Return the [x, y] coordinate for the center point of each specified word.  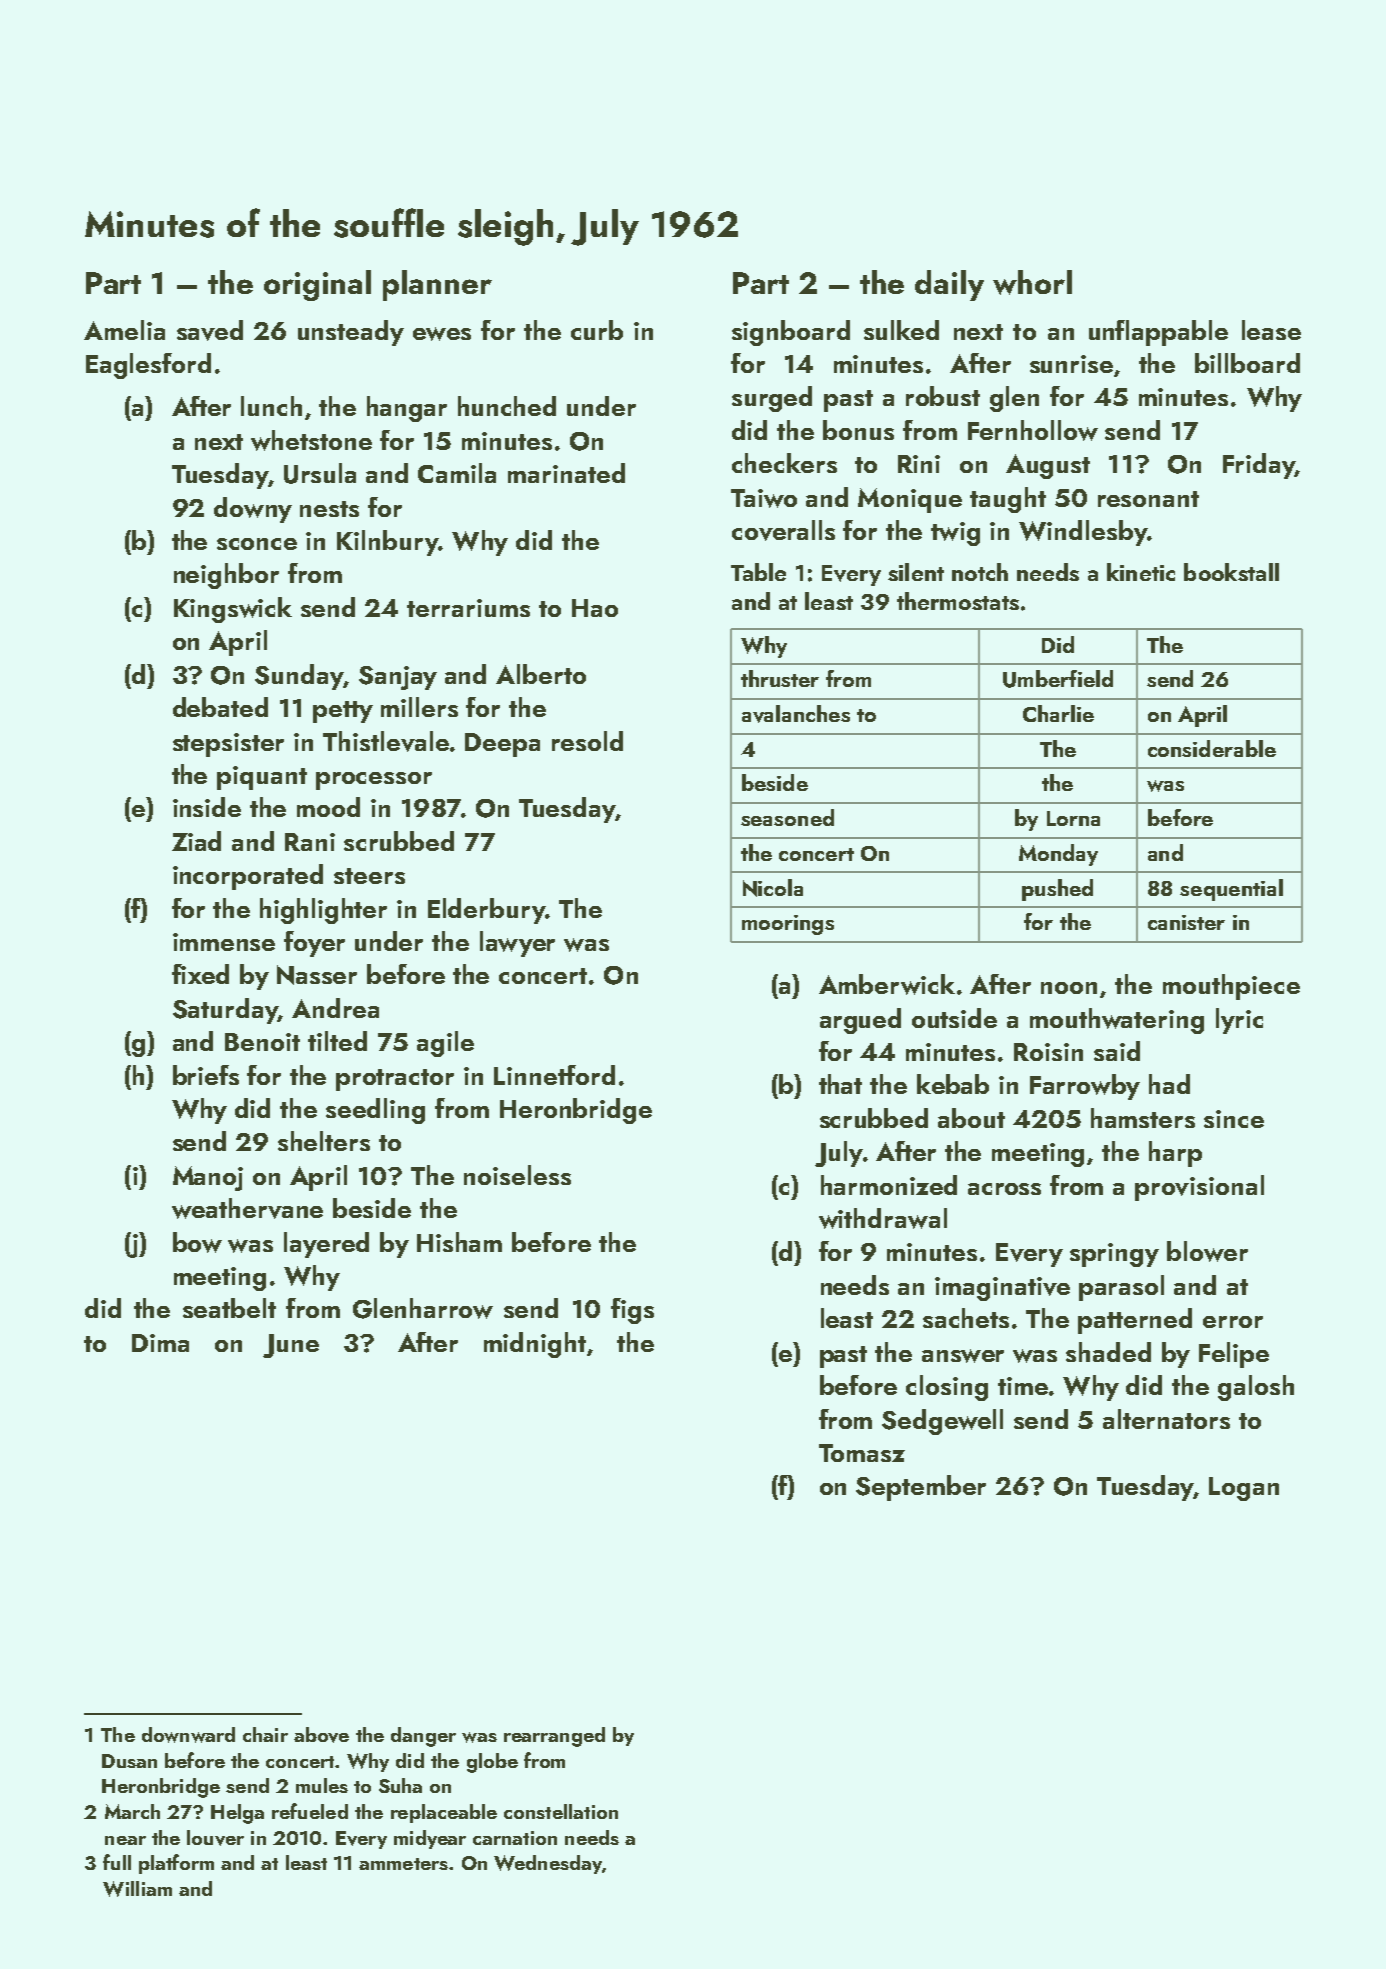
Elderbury [486, 911]
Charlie [1058, 713]
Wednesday [548, 1864]
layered [326, 1245]
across [1004, 1189]
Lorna [1073, 818]
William [137, 1889]
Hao [595, 608]
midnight [535, 1345]
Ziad [196, 841]
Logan [1244, 1489]
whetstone [311, 440]
